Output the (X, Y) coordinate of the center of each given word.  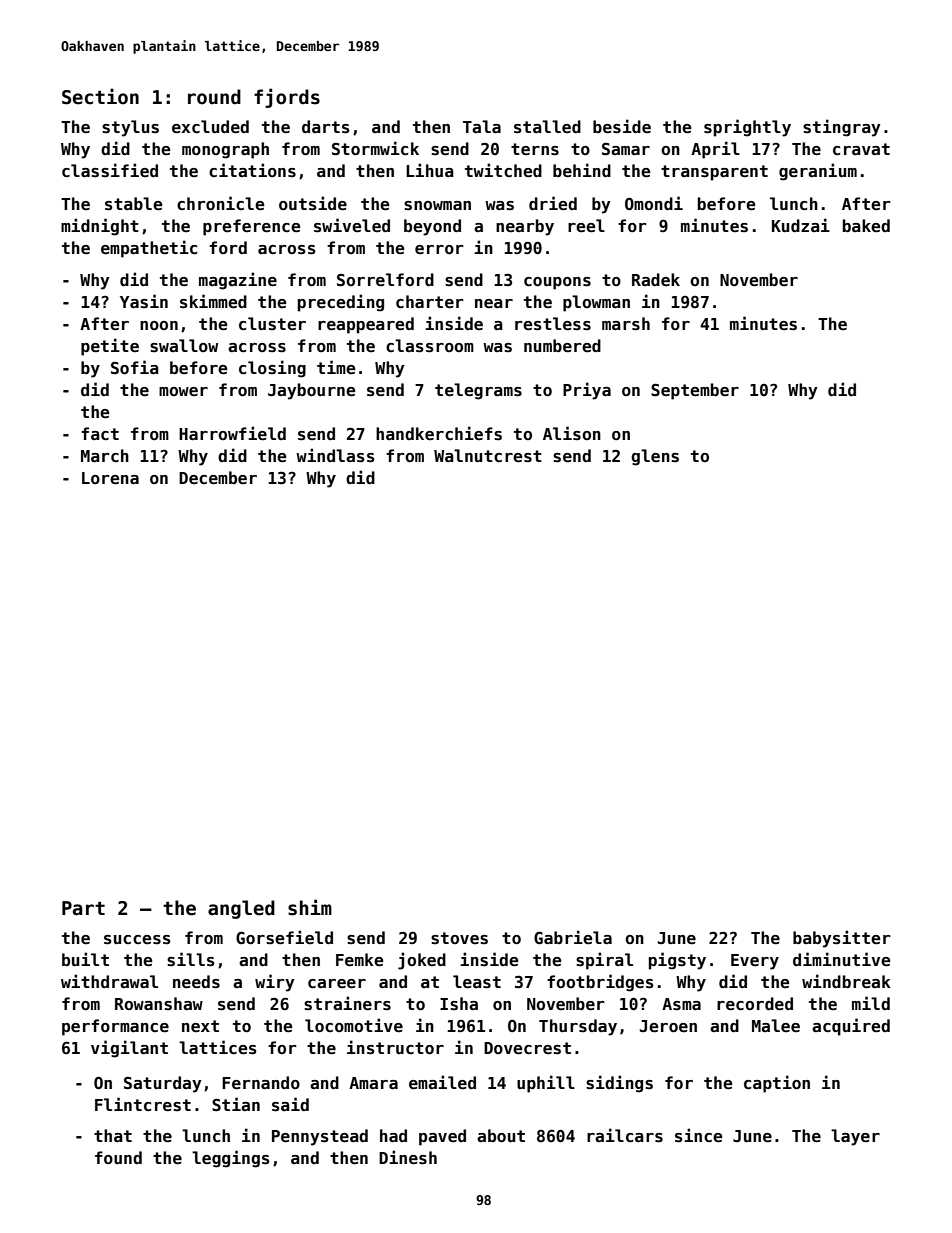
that (113, 1135)
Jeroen (668, 1026)
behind (582, 170)
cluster (272, 324)
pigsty (677, 961)
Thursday (578, 1027)
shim (310, 907)
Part (83, 908)
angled (241, 909)
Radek (656, 279)
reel (586, 226)
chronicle (221, 203)
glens (655, 457)
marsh (626, 323)
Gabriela (573, 937)
